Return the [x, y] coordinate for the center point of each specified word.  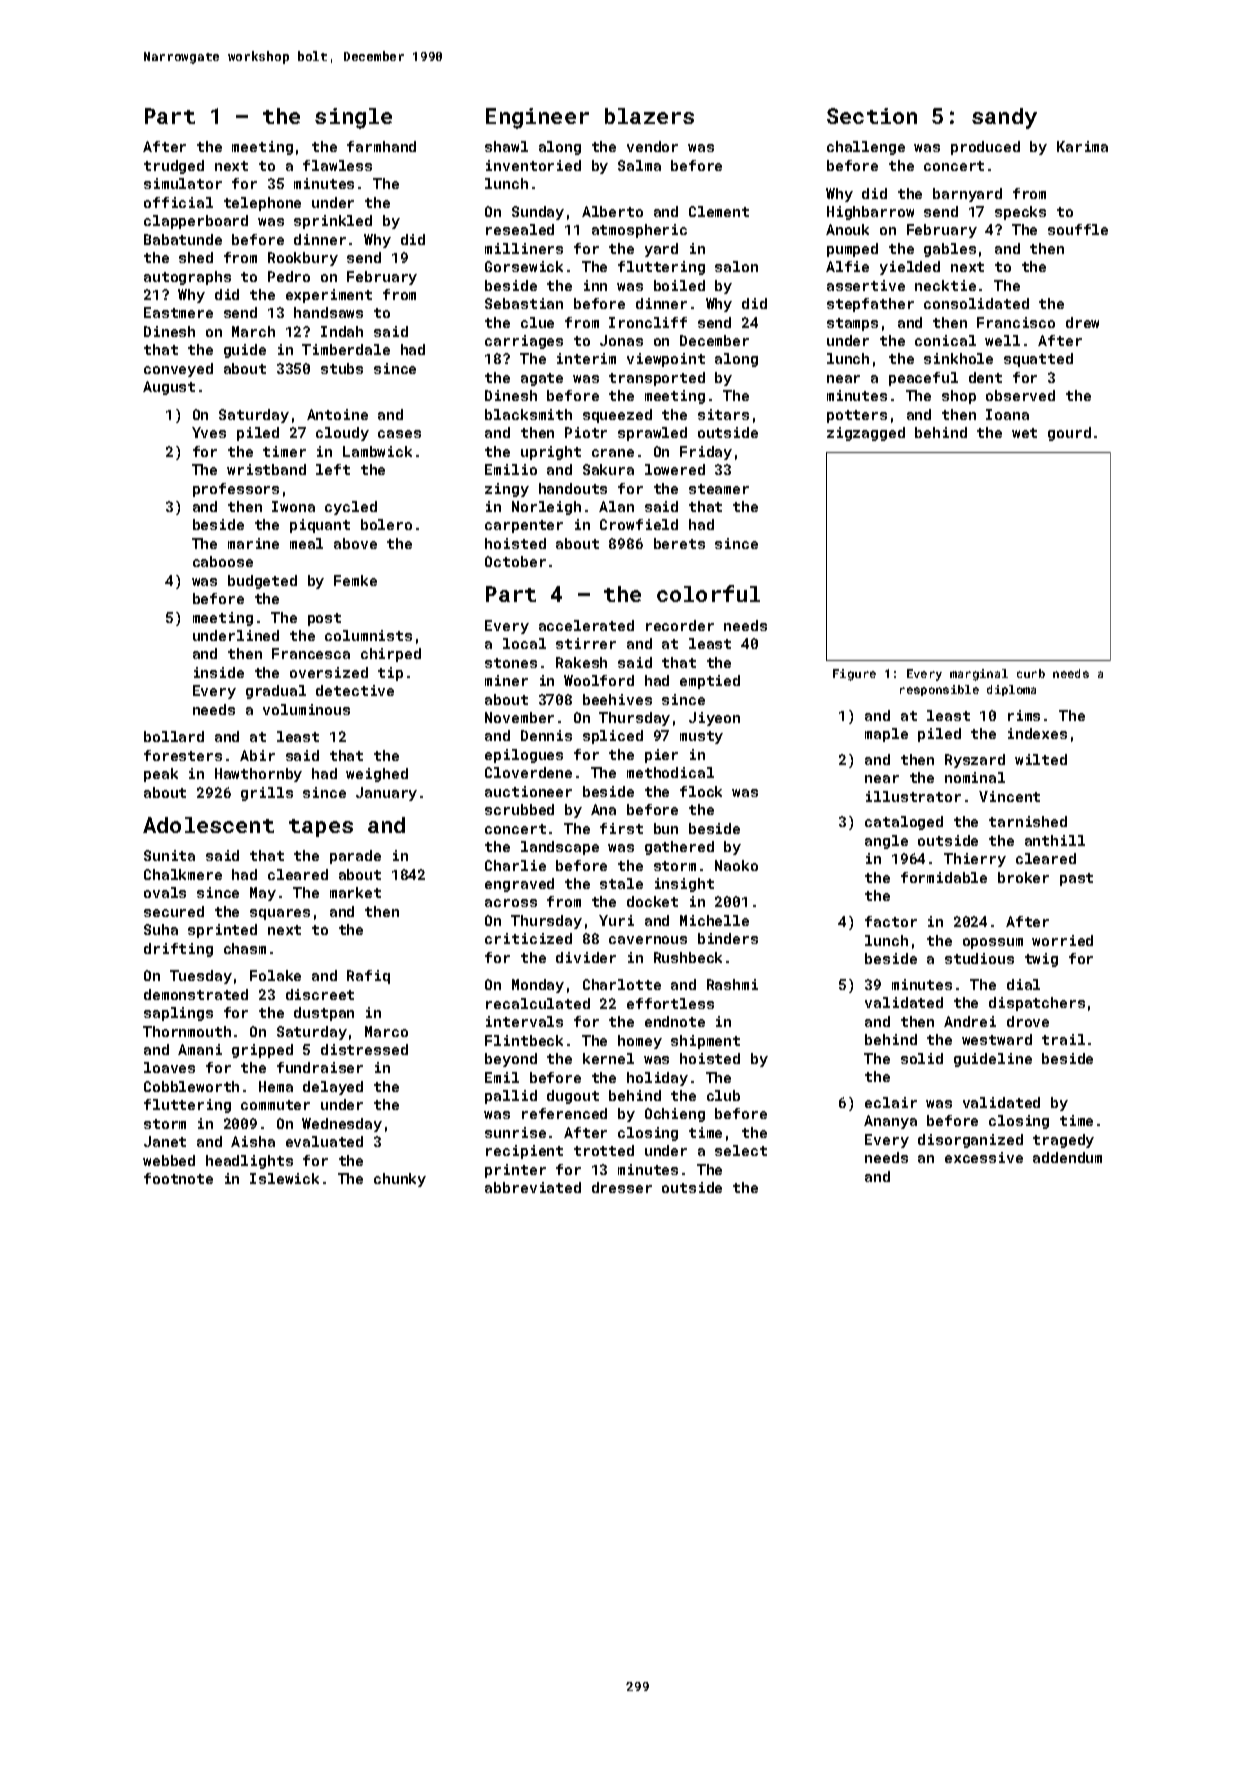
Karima [1082, 146]
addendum [1067, 1157]
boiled [679, 285]
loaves [169, 1067]
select [741, 1150]
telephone [262, 204]
